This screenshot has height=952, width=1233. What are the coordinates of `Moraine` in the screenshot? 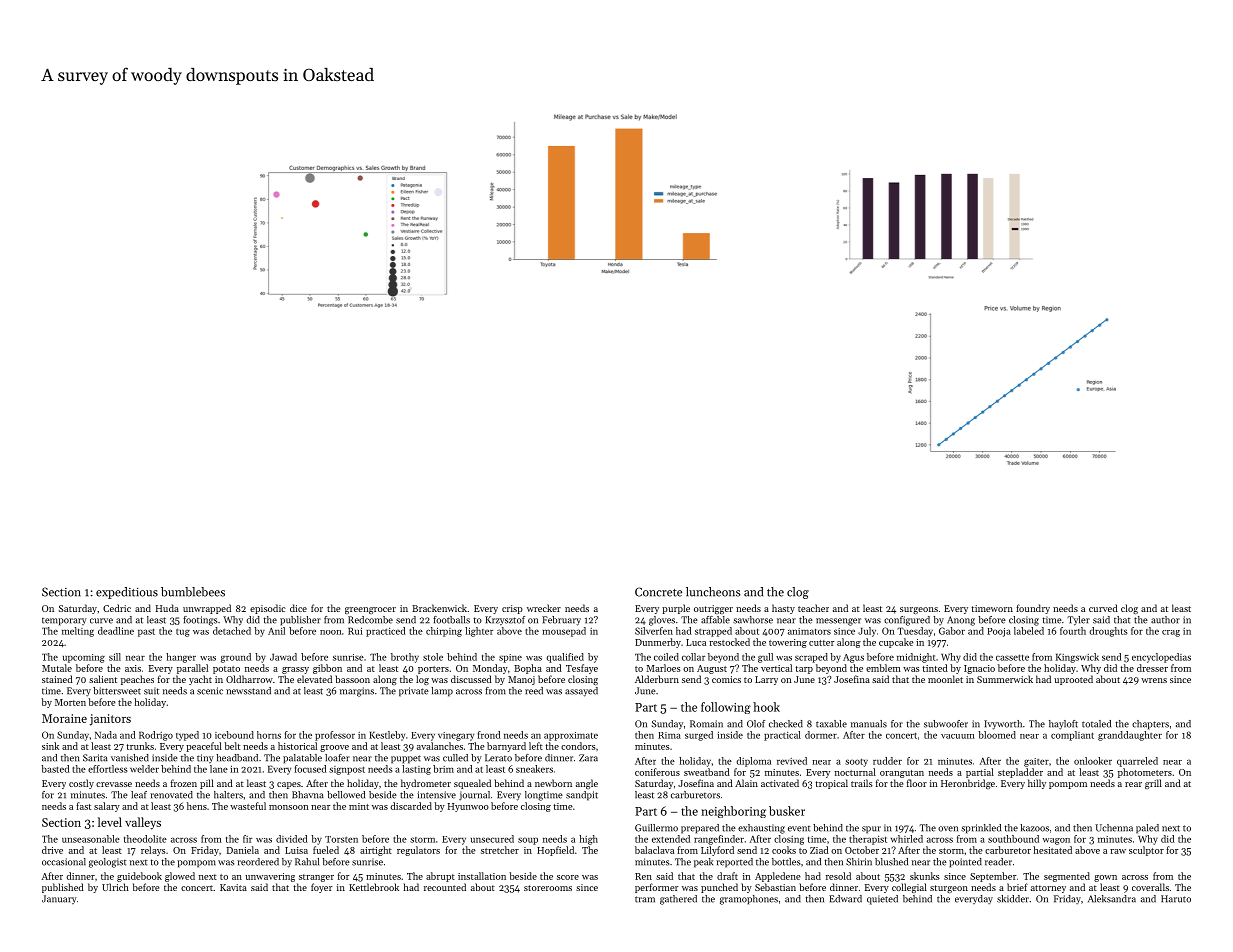 It's located at (64, 718).
